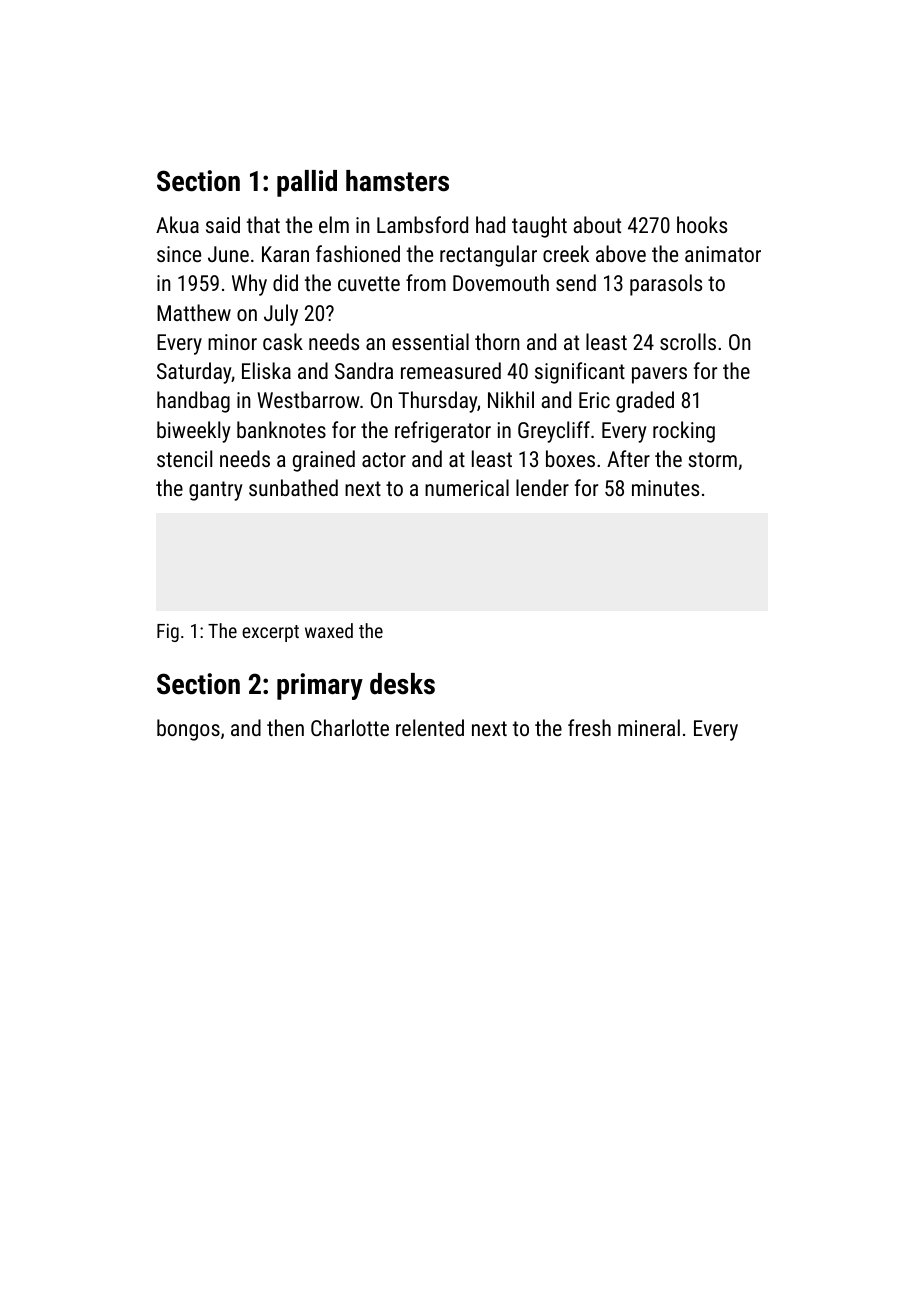  I want to click on Fig, so click(168, 633).
